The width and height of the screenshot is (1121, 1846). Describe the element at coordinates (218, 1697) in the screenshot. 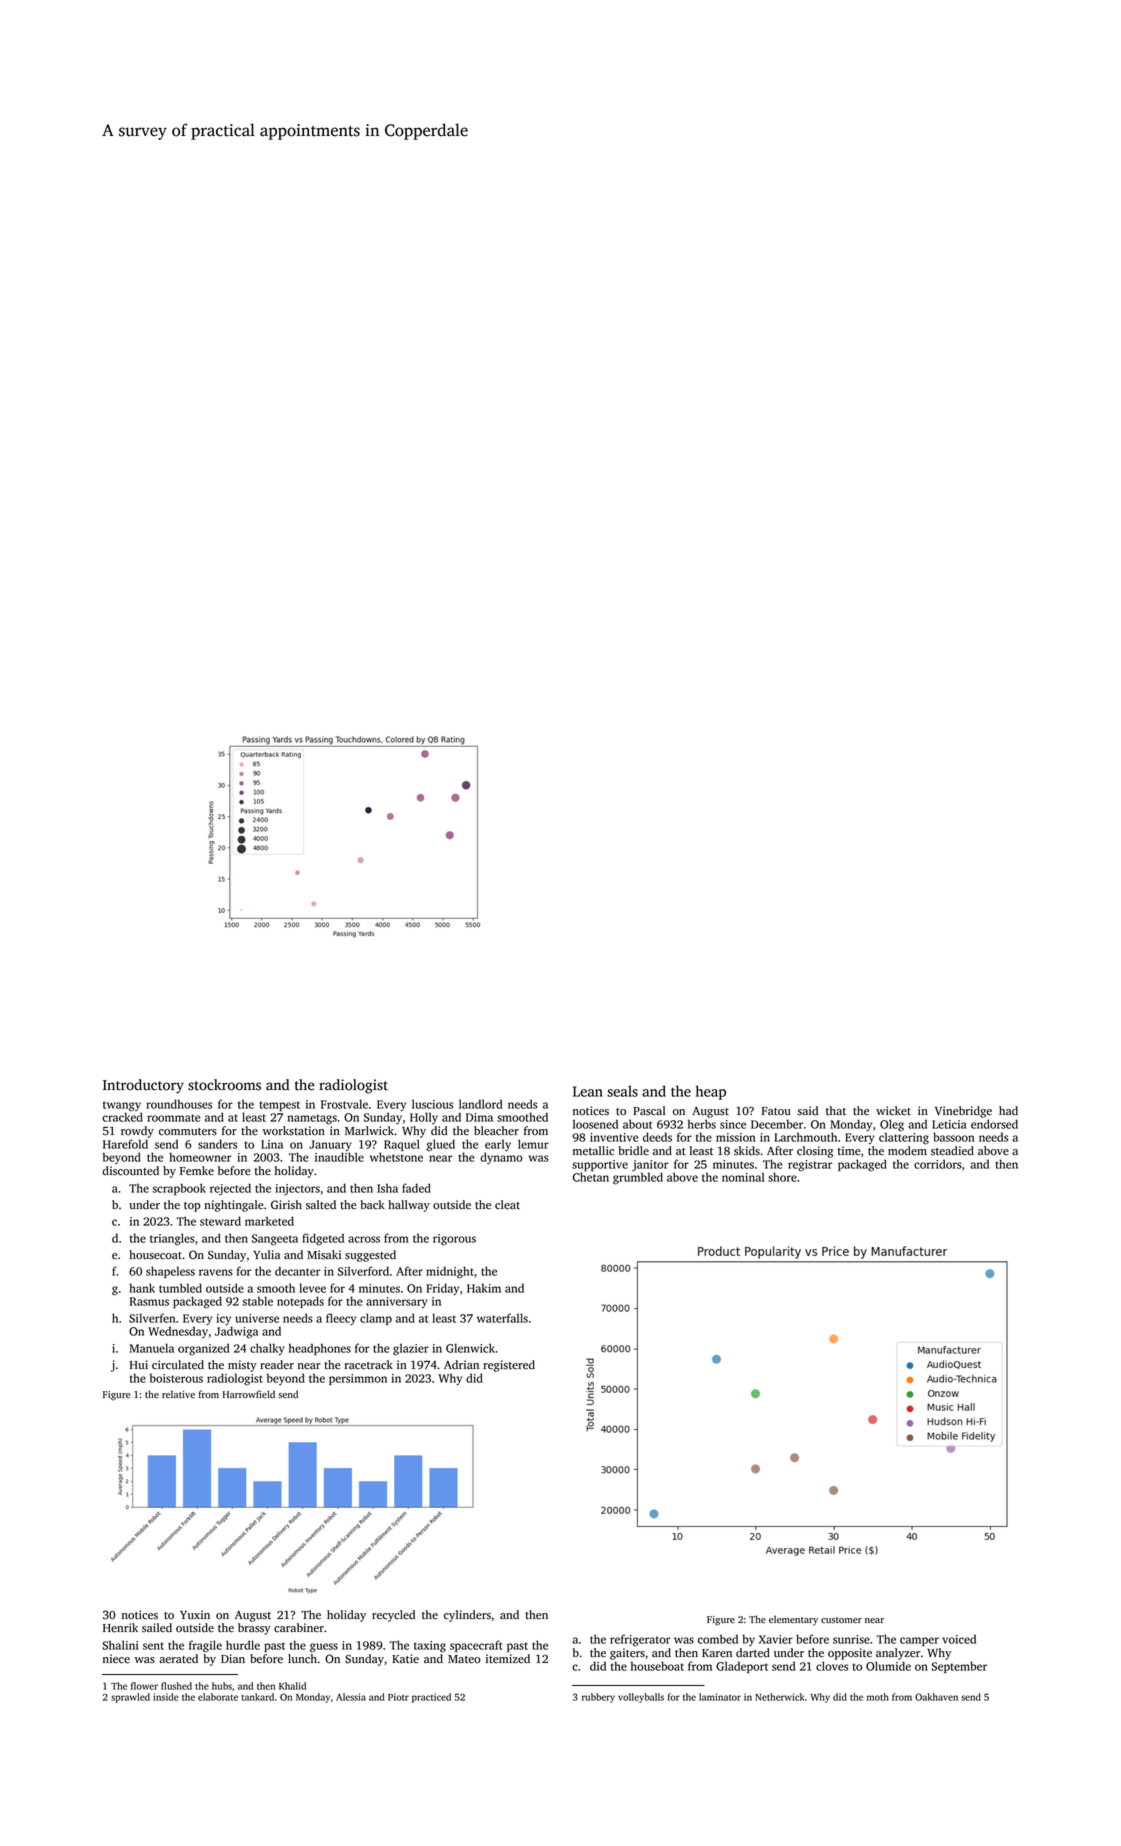

I see `elaborate` at that location.
